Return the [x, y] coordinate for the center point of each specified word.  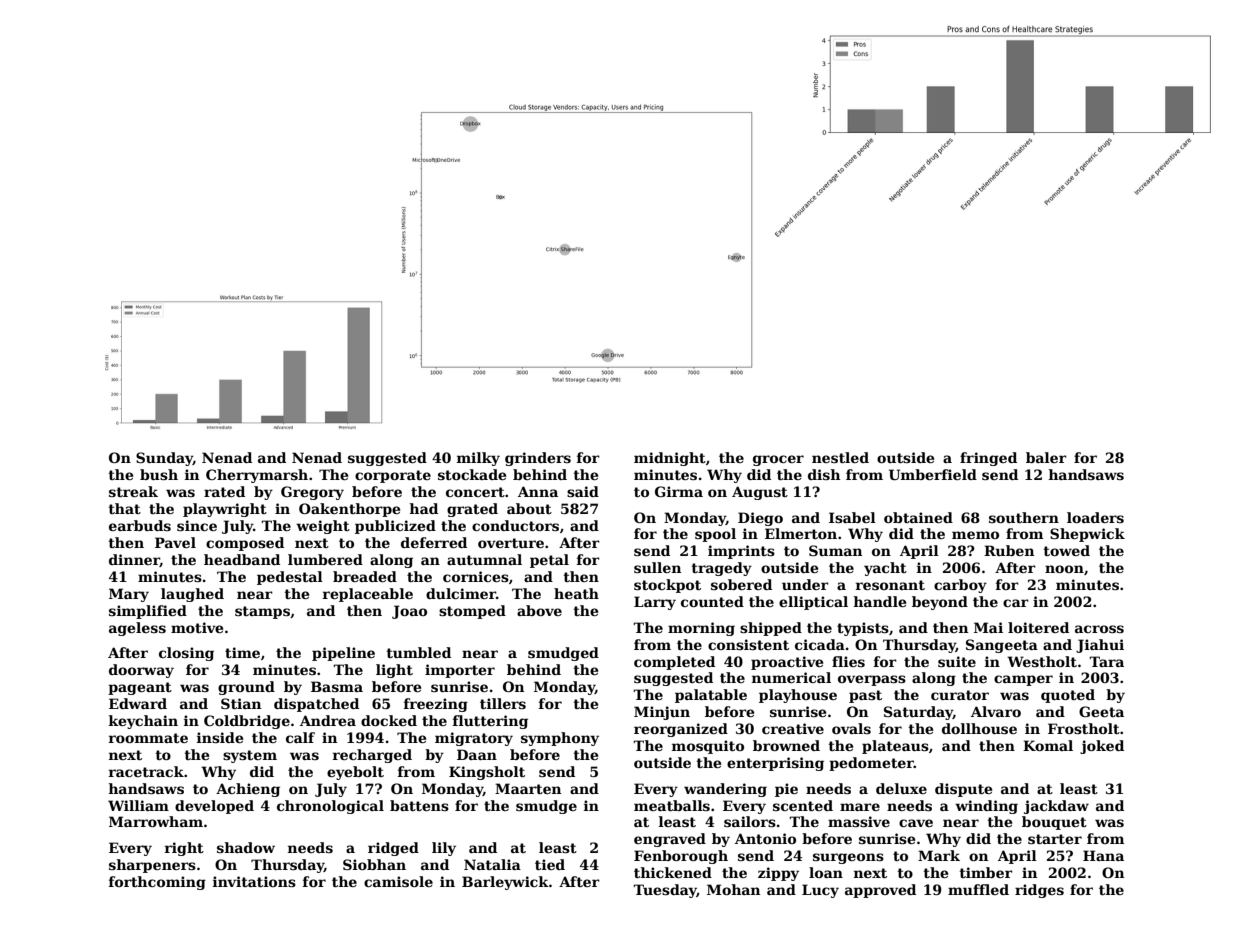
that [124, 508]
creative [793, 728]
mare [860, 807]
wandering [725, 790]
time [242, 652]
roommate [148, 738]
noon [1064, 569]
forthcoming [157, 883]
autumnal [484, 559]
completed [674, 663]
